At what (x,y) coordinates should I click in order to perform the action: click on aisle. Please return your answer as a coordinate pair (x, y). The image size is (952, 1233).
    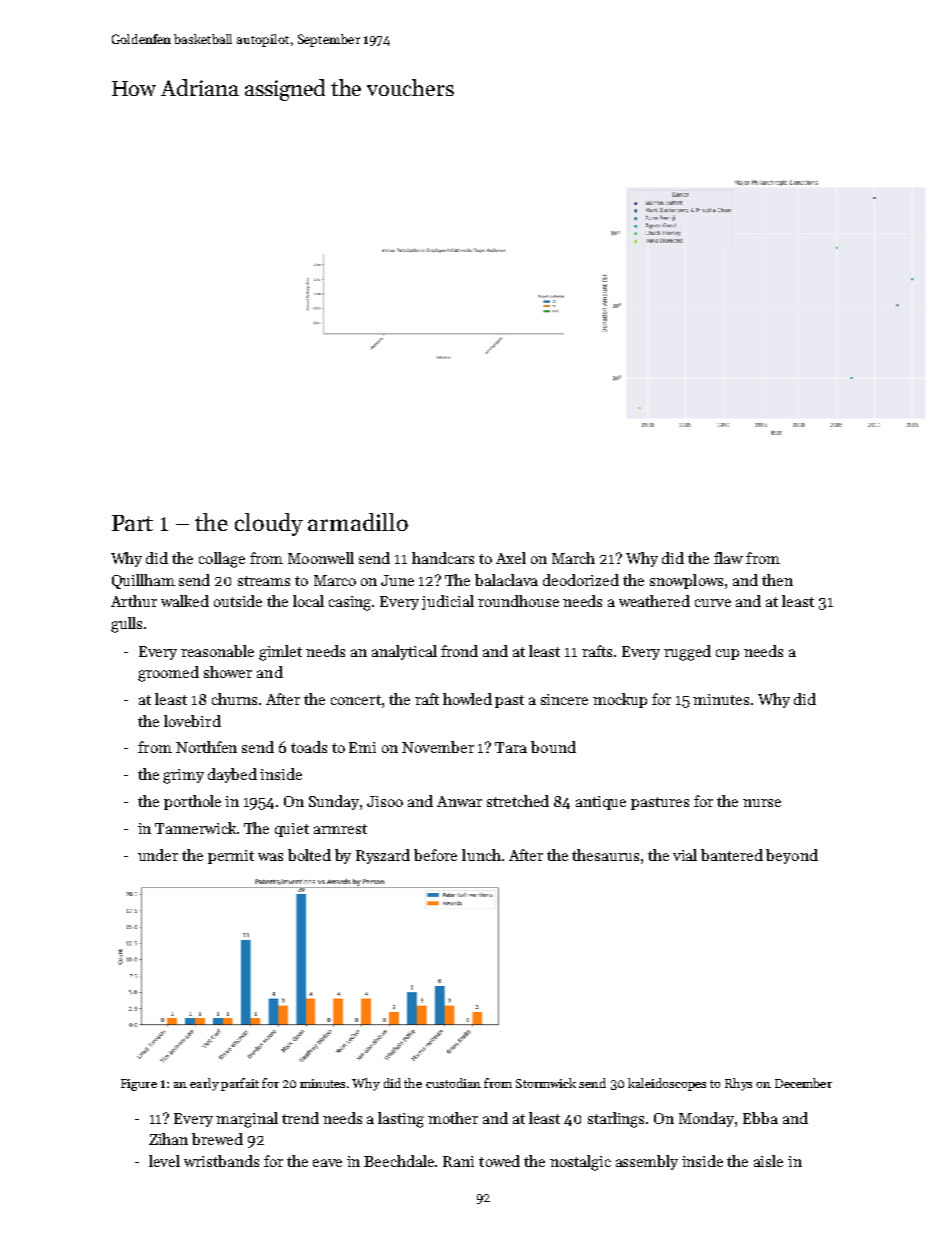
    Looking at the image, I should click on (768, 1161).
